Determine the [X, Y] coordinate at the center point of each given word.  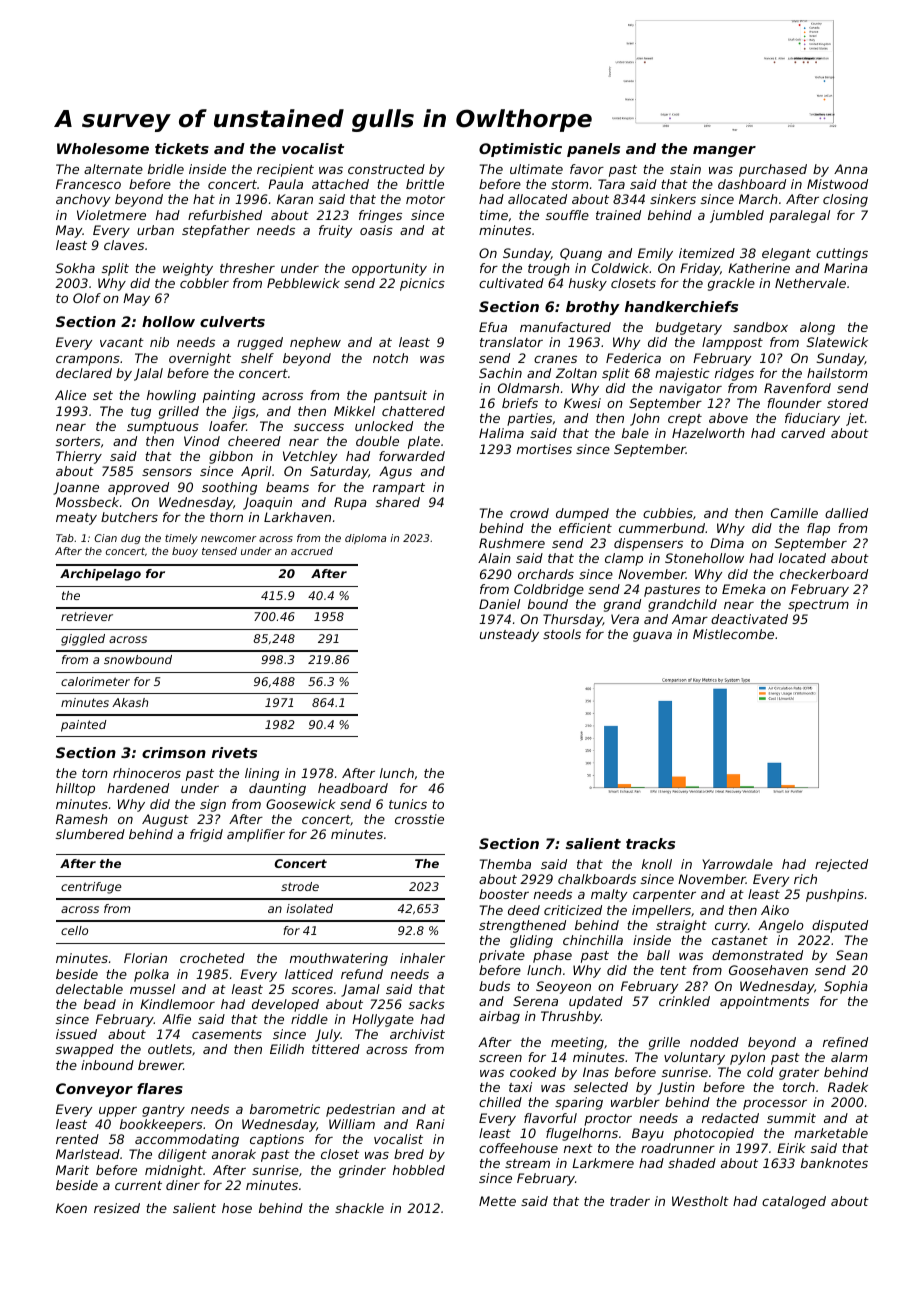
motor [425, 199]
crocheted [212, 958]
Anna [851, 169]
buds [494, 986]
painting [229, 396]
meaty [76, 519]
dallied [846, 513]
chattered [413, 411]
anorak [234, 1154]
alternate [113, 169]
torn [95, 773]
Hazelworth [708, 433]
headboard [353, 788]
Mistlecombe [733, 634]
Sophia [846, 987]
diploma [365, 539]
